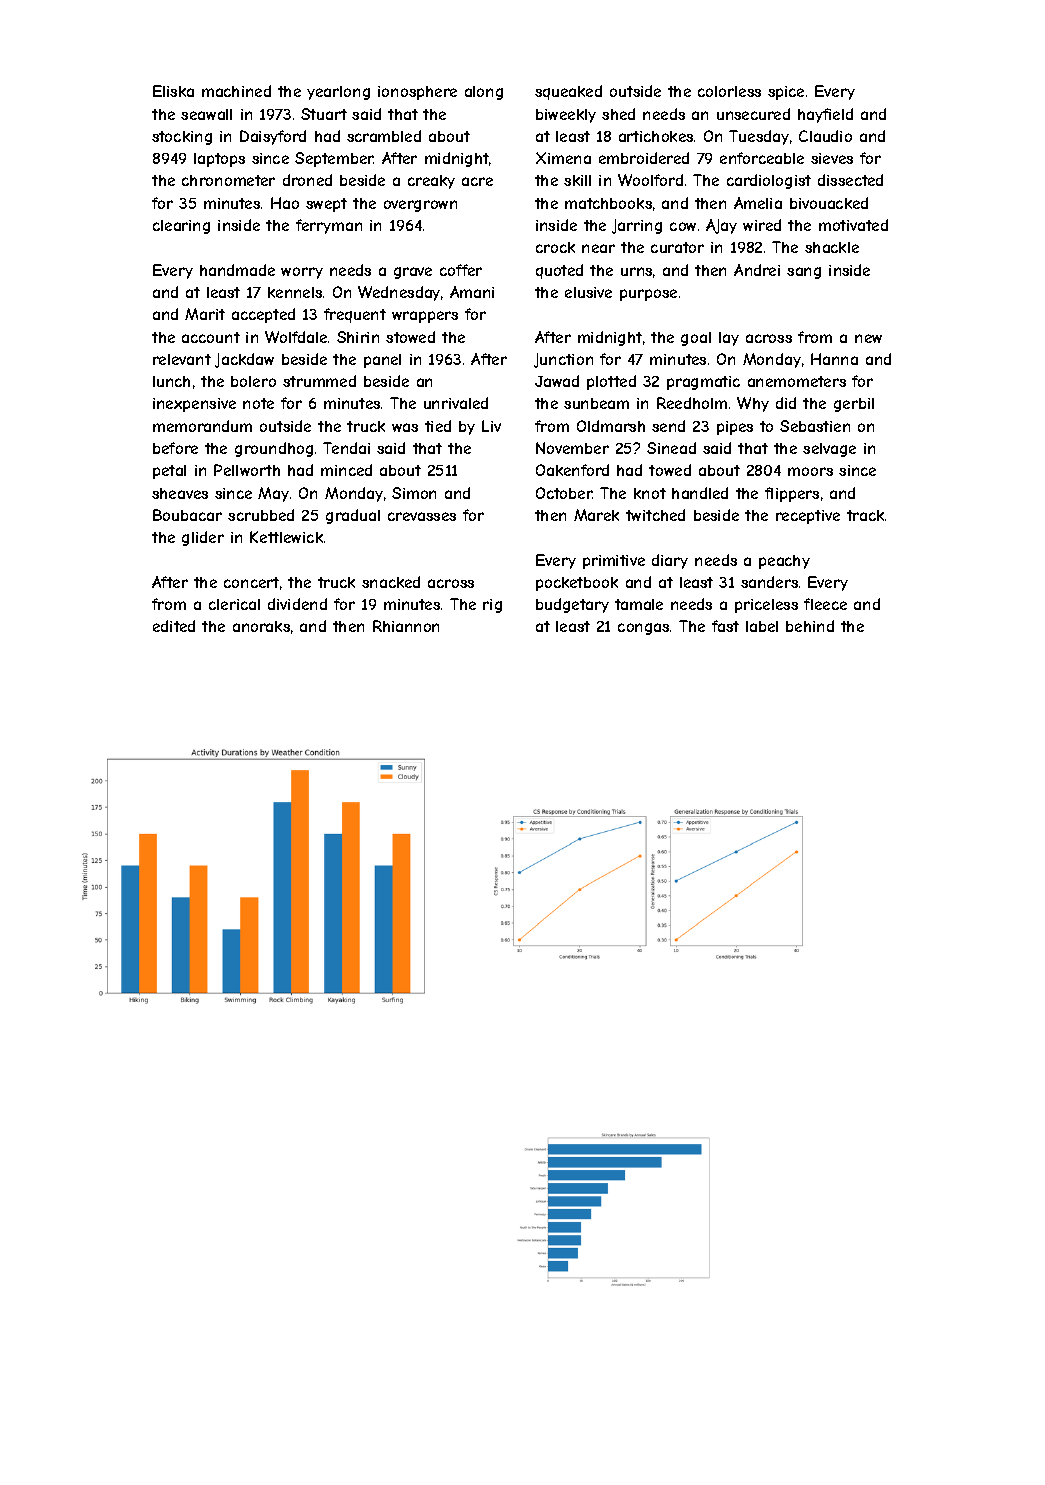 The width and height of the screenshot is (1045, 1485). What do you see at coordinates (572, 605) in the screenshot?
I see `budgetary` at bounding box center [572, 605].
